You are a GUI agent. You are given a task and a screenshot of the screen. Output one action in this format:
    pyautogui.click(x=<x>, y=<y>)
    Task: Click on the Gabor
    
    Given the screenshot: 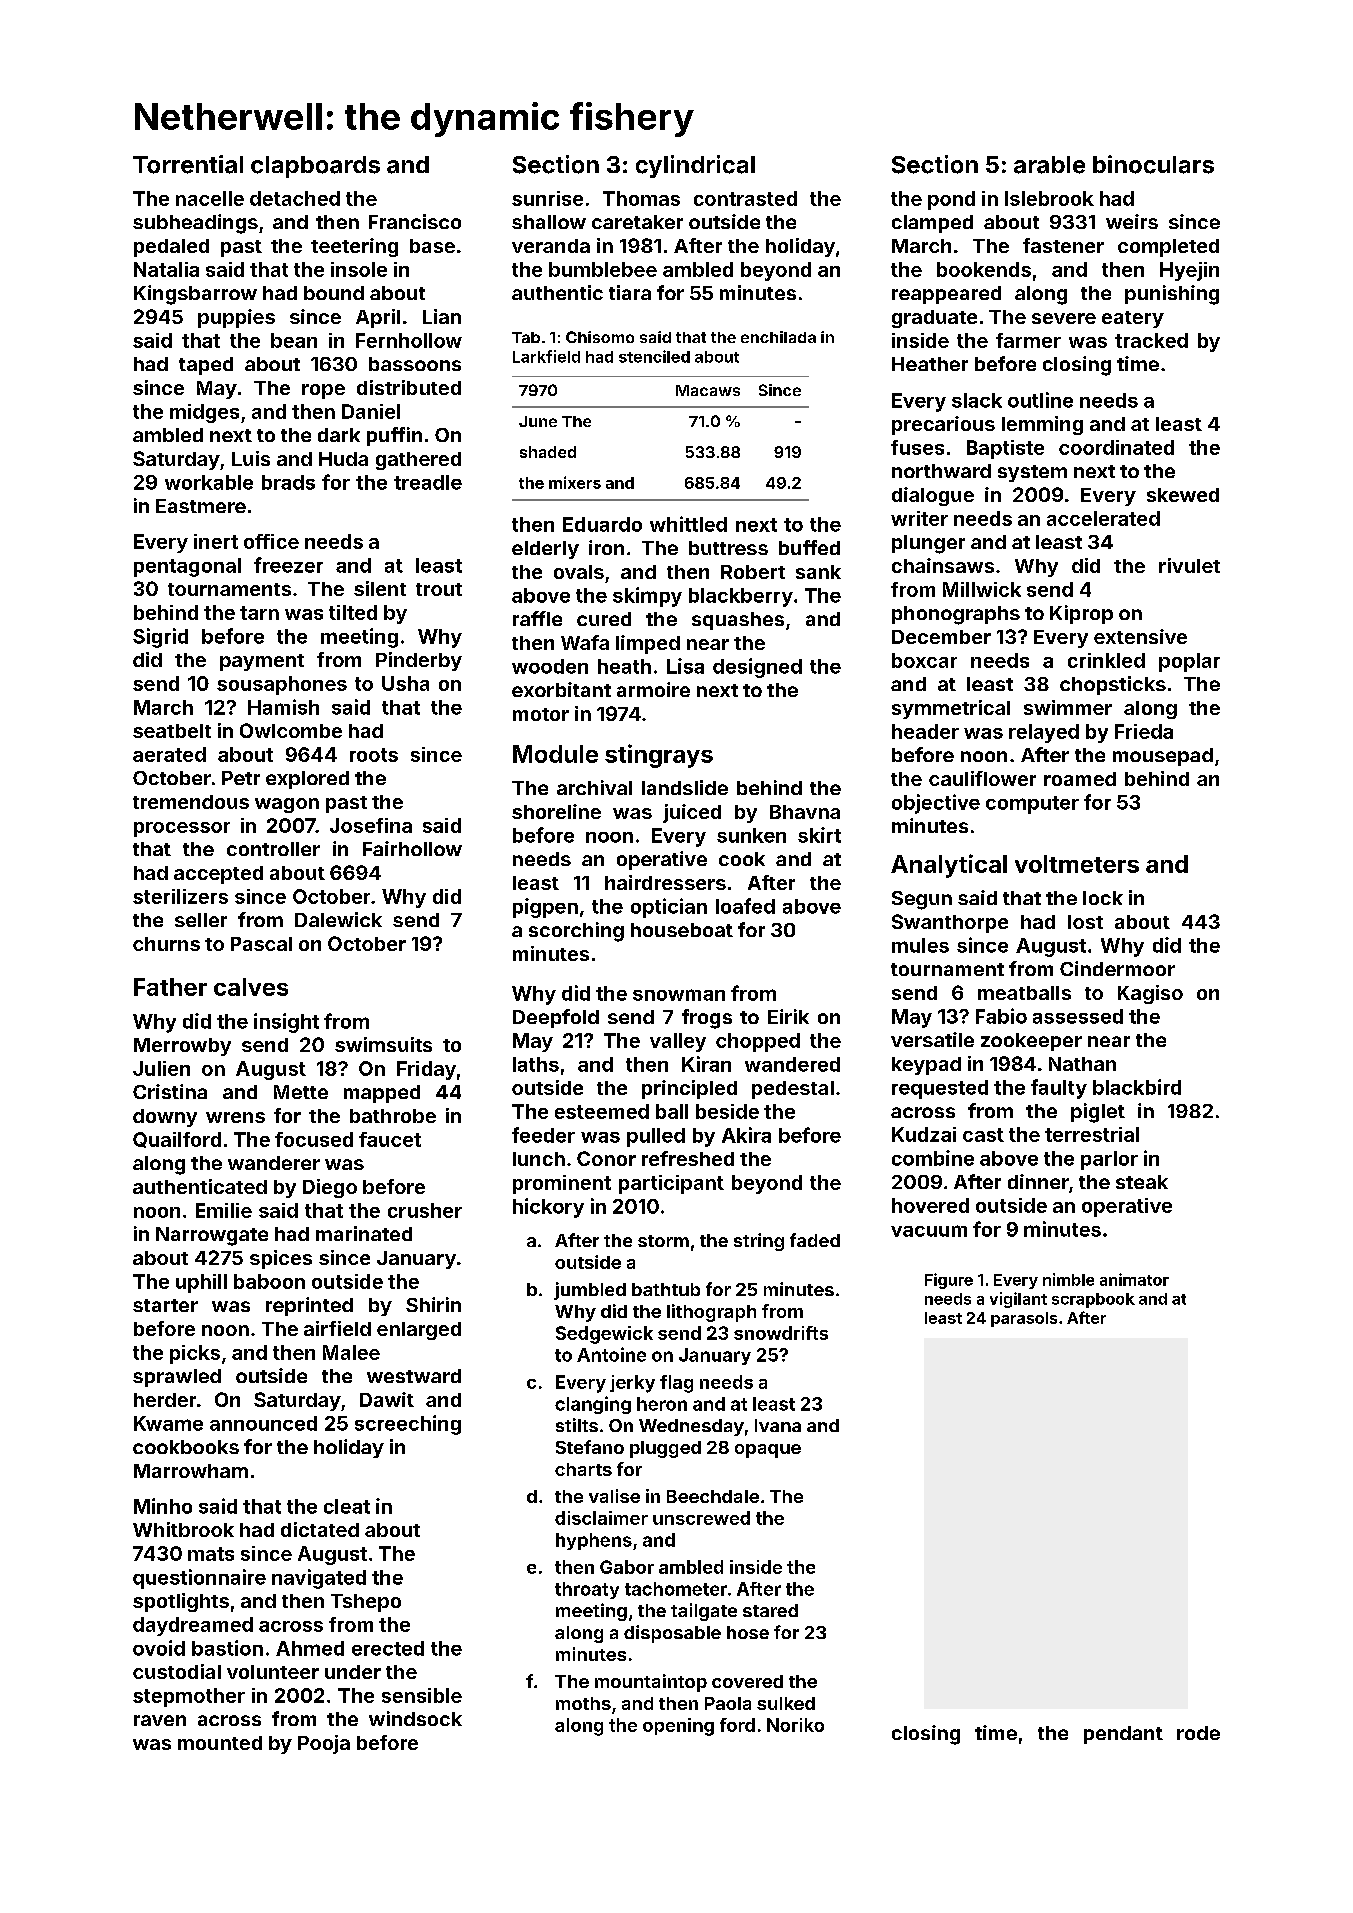 What is the action you would take?
    pyautogui.click(x=627, y=1567)
